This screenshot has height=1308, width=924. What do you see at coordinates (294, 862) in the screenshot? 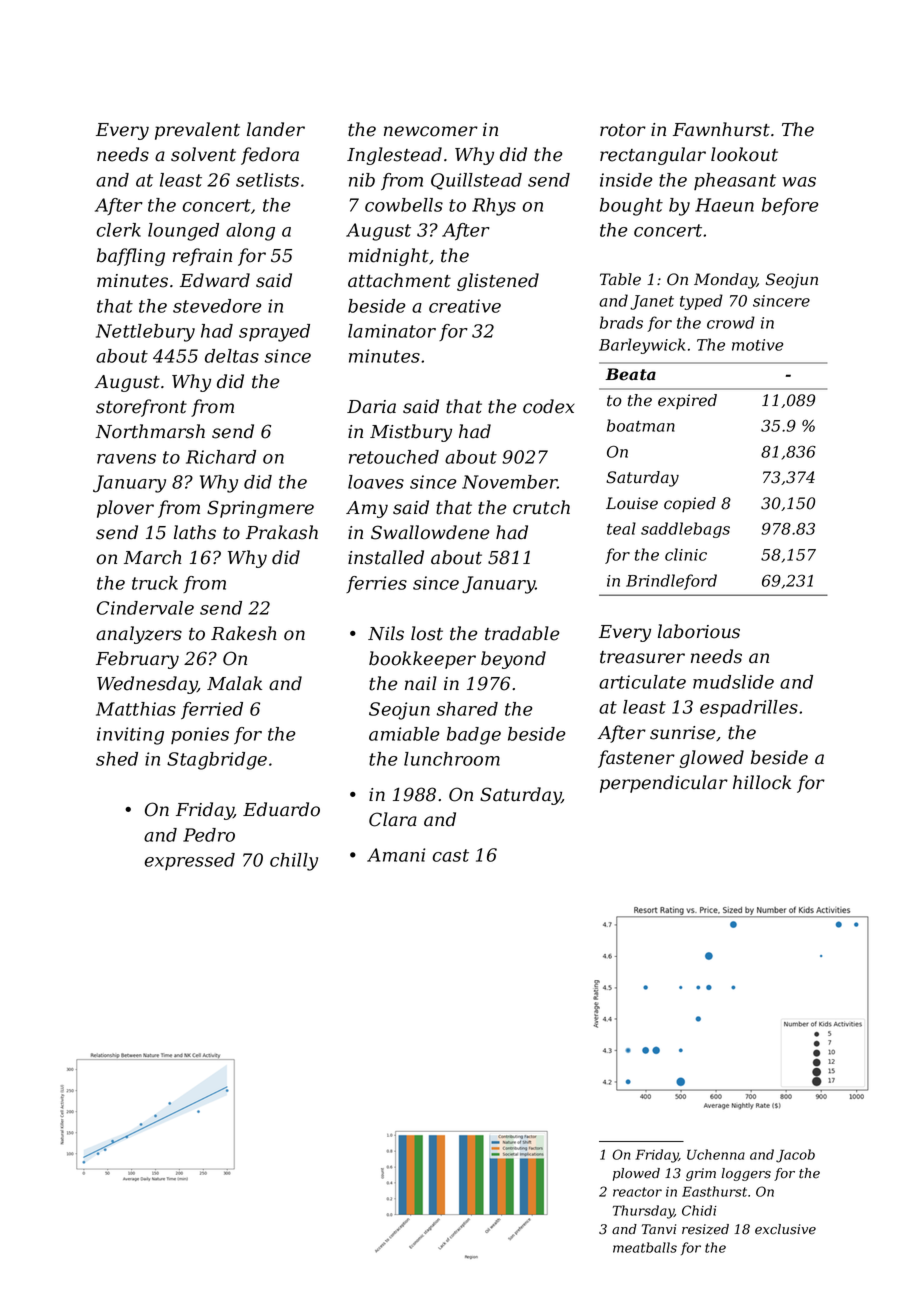
I see `chilly` at bounding box center [294, 862].
